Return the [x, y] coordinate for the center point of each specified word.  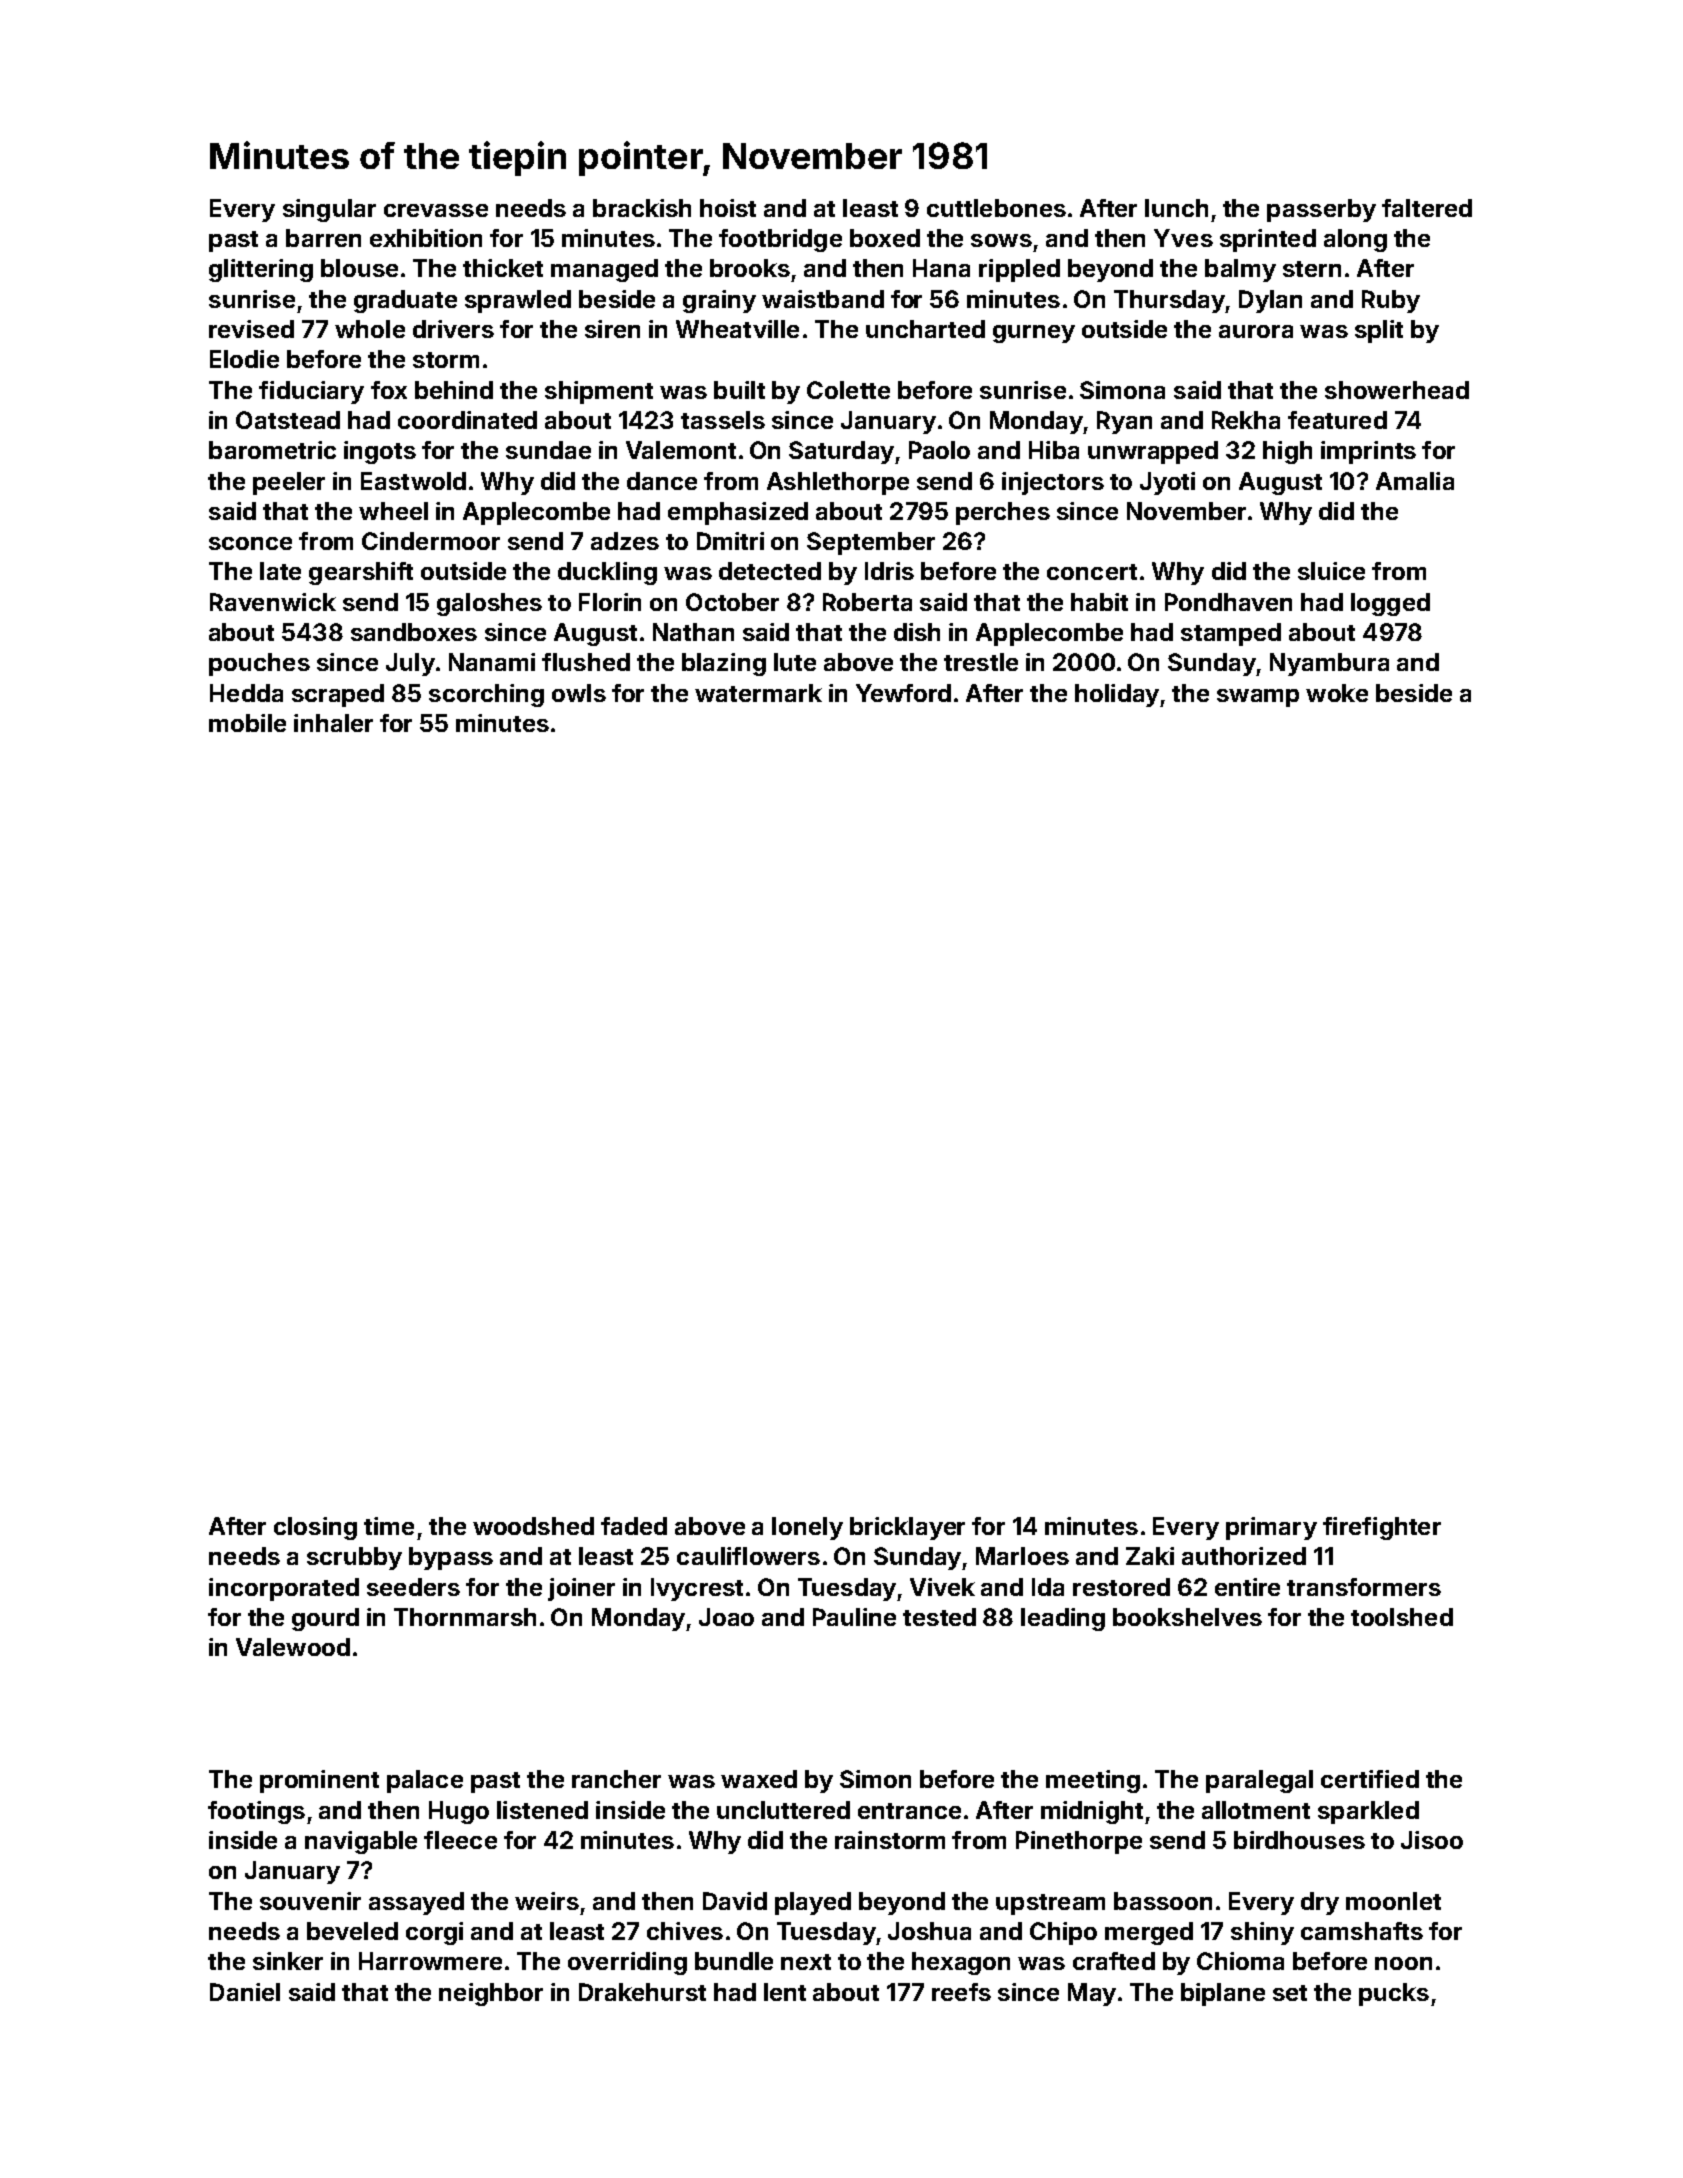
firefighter [1382, 1528]
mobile [247, 723]
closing [315, 1528]
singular [329, 210]
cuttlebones [996, 208]
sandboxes [414, 632]
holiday [1117, 695]
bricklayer [907, 1528]
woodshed [533, 1526]
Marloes [1022, 1556]
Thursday [1169, 301]
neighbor [491, 1994]
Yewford [903, 693]
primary [1271, 1528]
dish [917, 632]
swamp [1258, 698]
